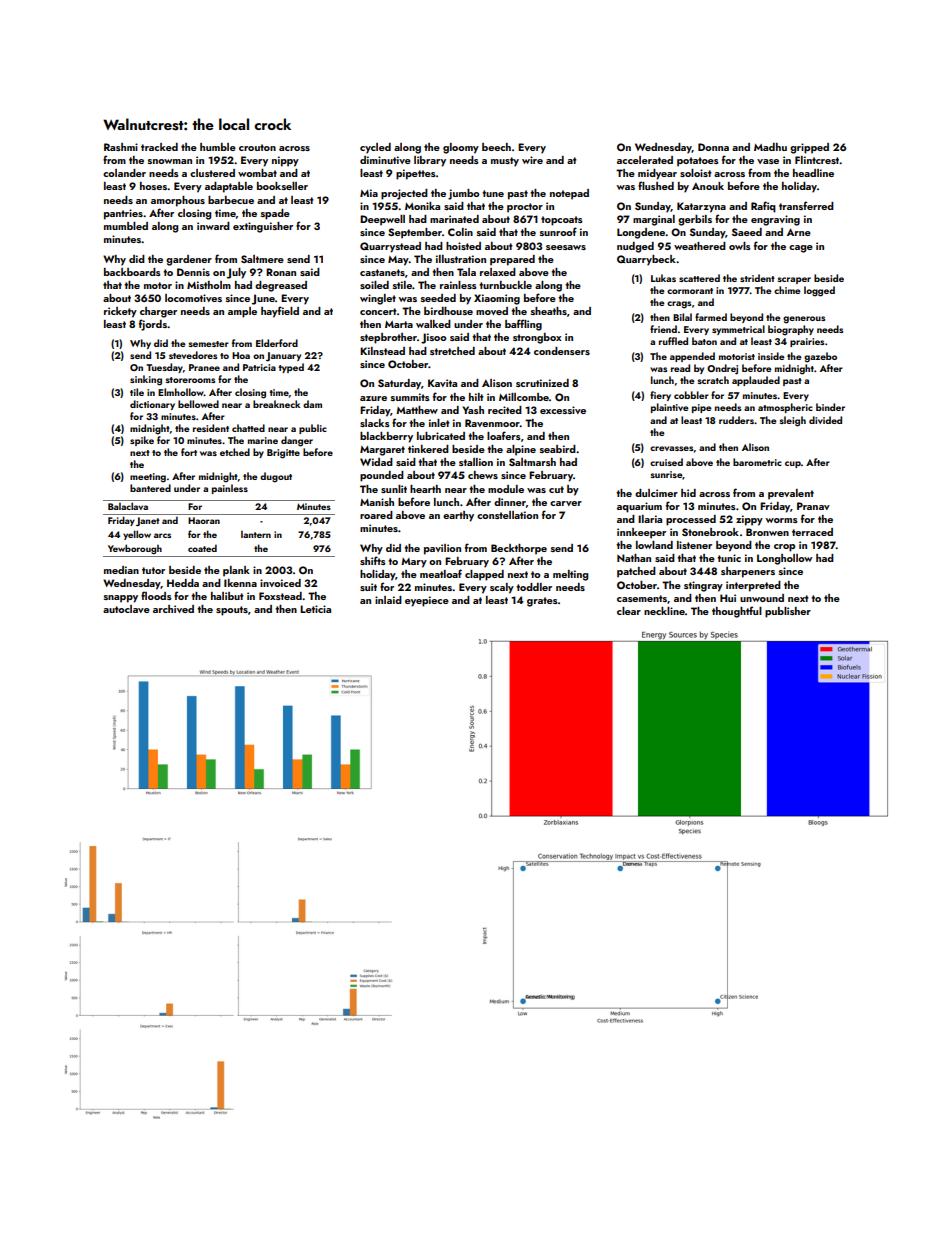 The width and height of the screenshot is (952, 1233). I want to click on eyepiece, so click(427, 601).
